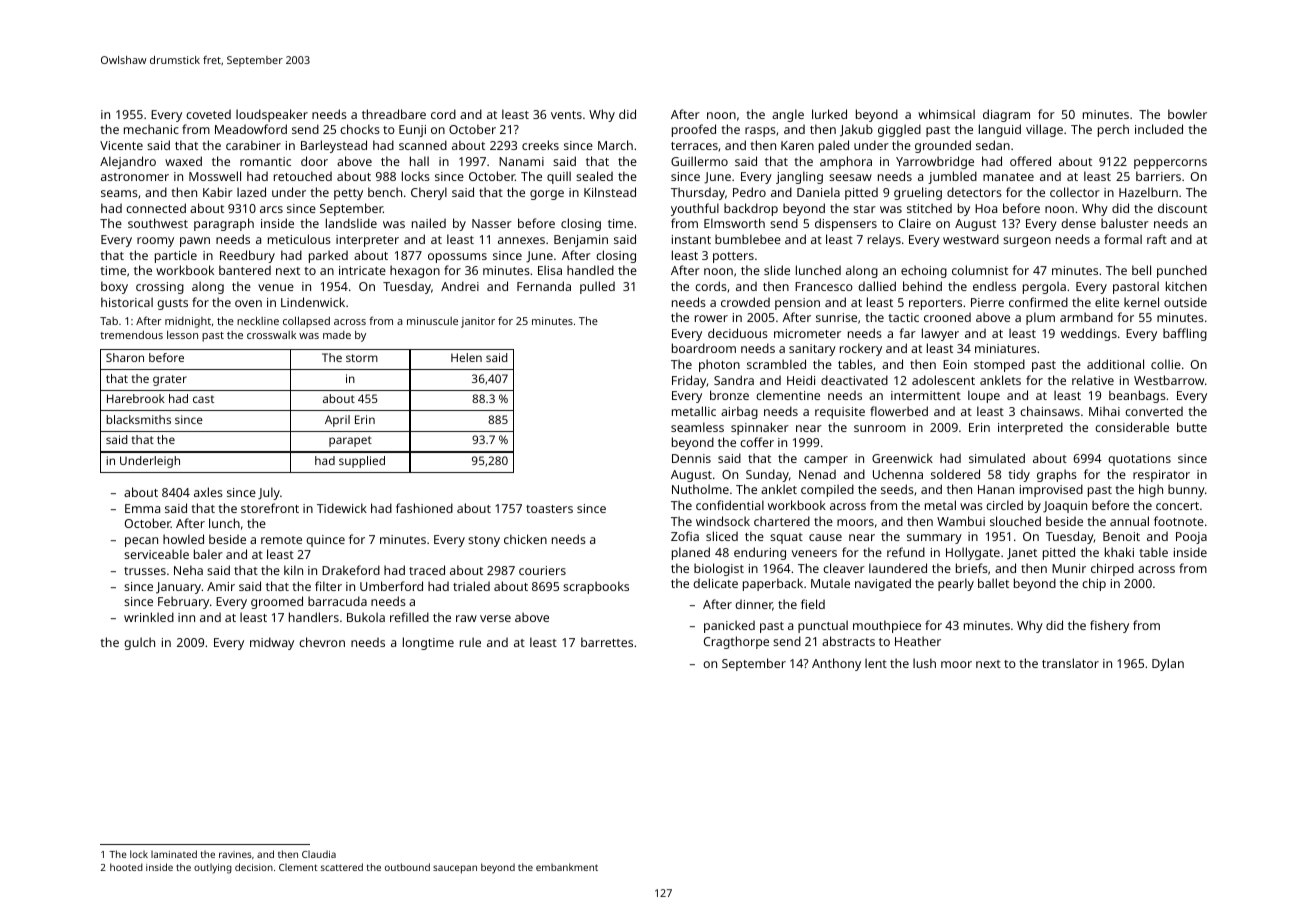 The height and width of the screenshot is (924, 1308). What do you see at coordinates (699, 161) in the screenshot?
I see `Guillermo` at bounding box center [699, 161].
